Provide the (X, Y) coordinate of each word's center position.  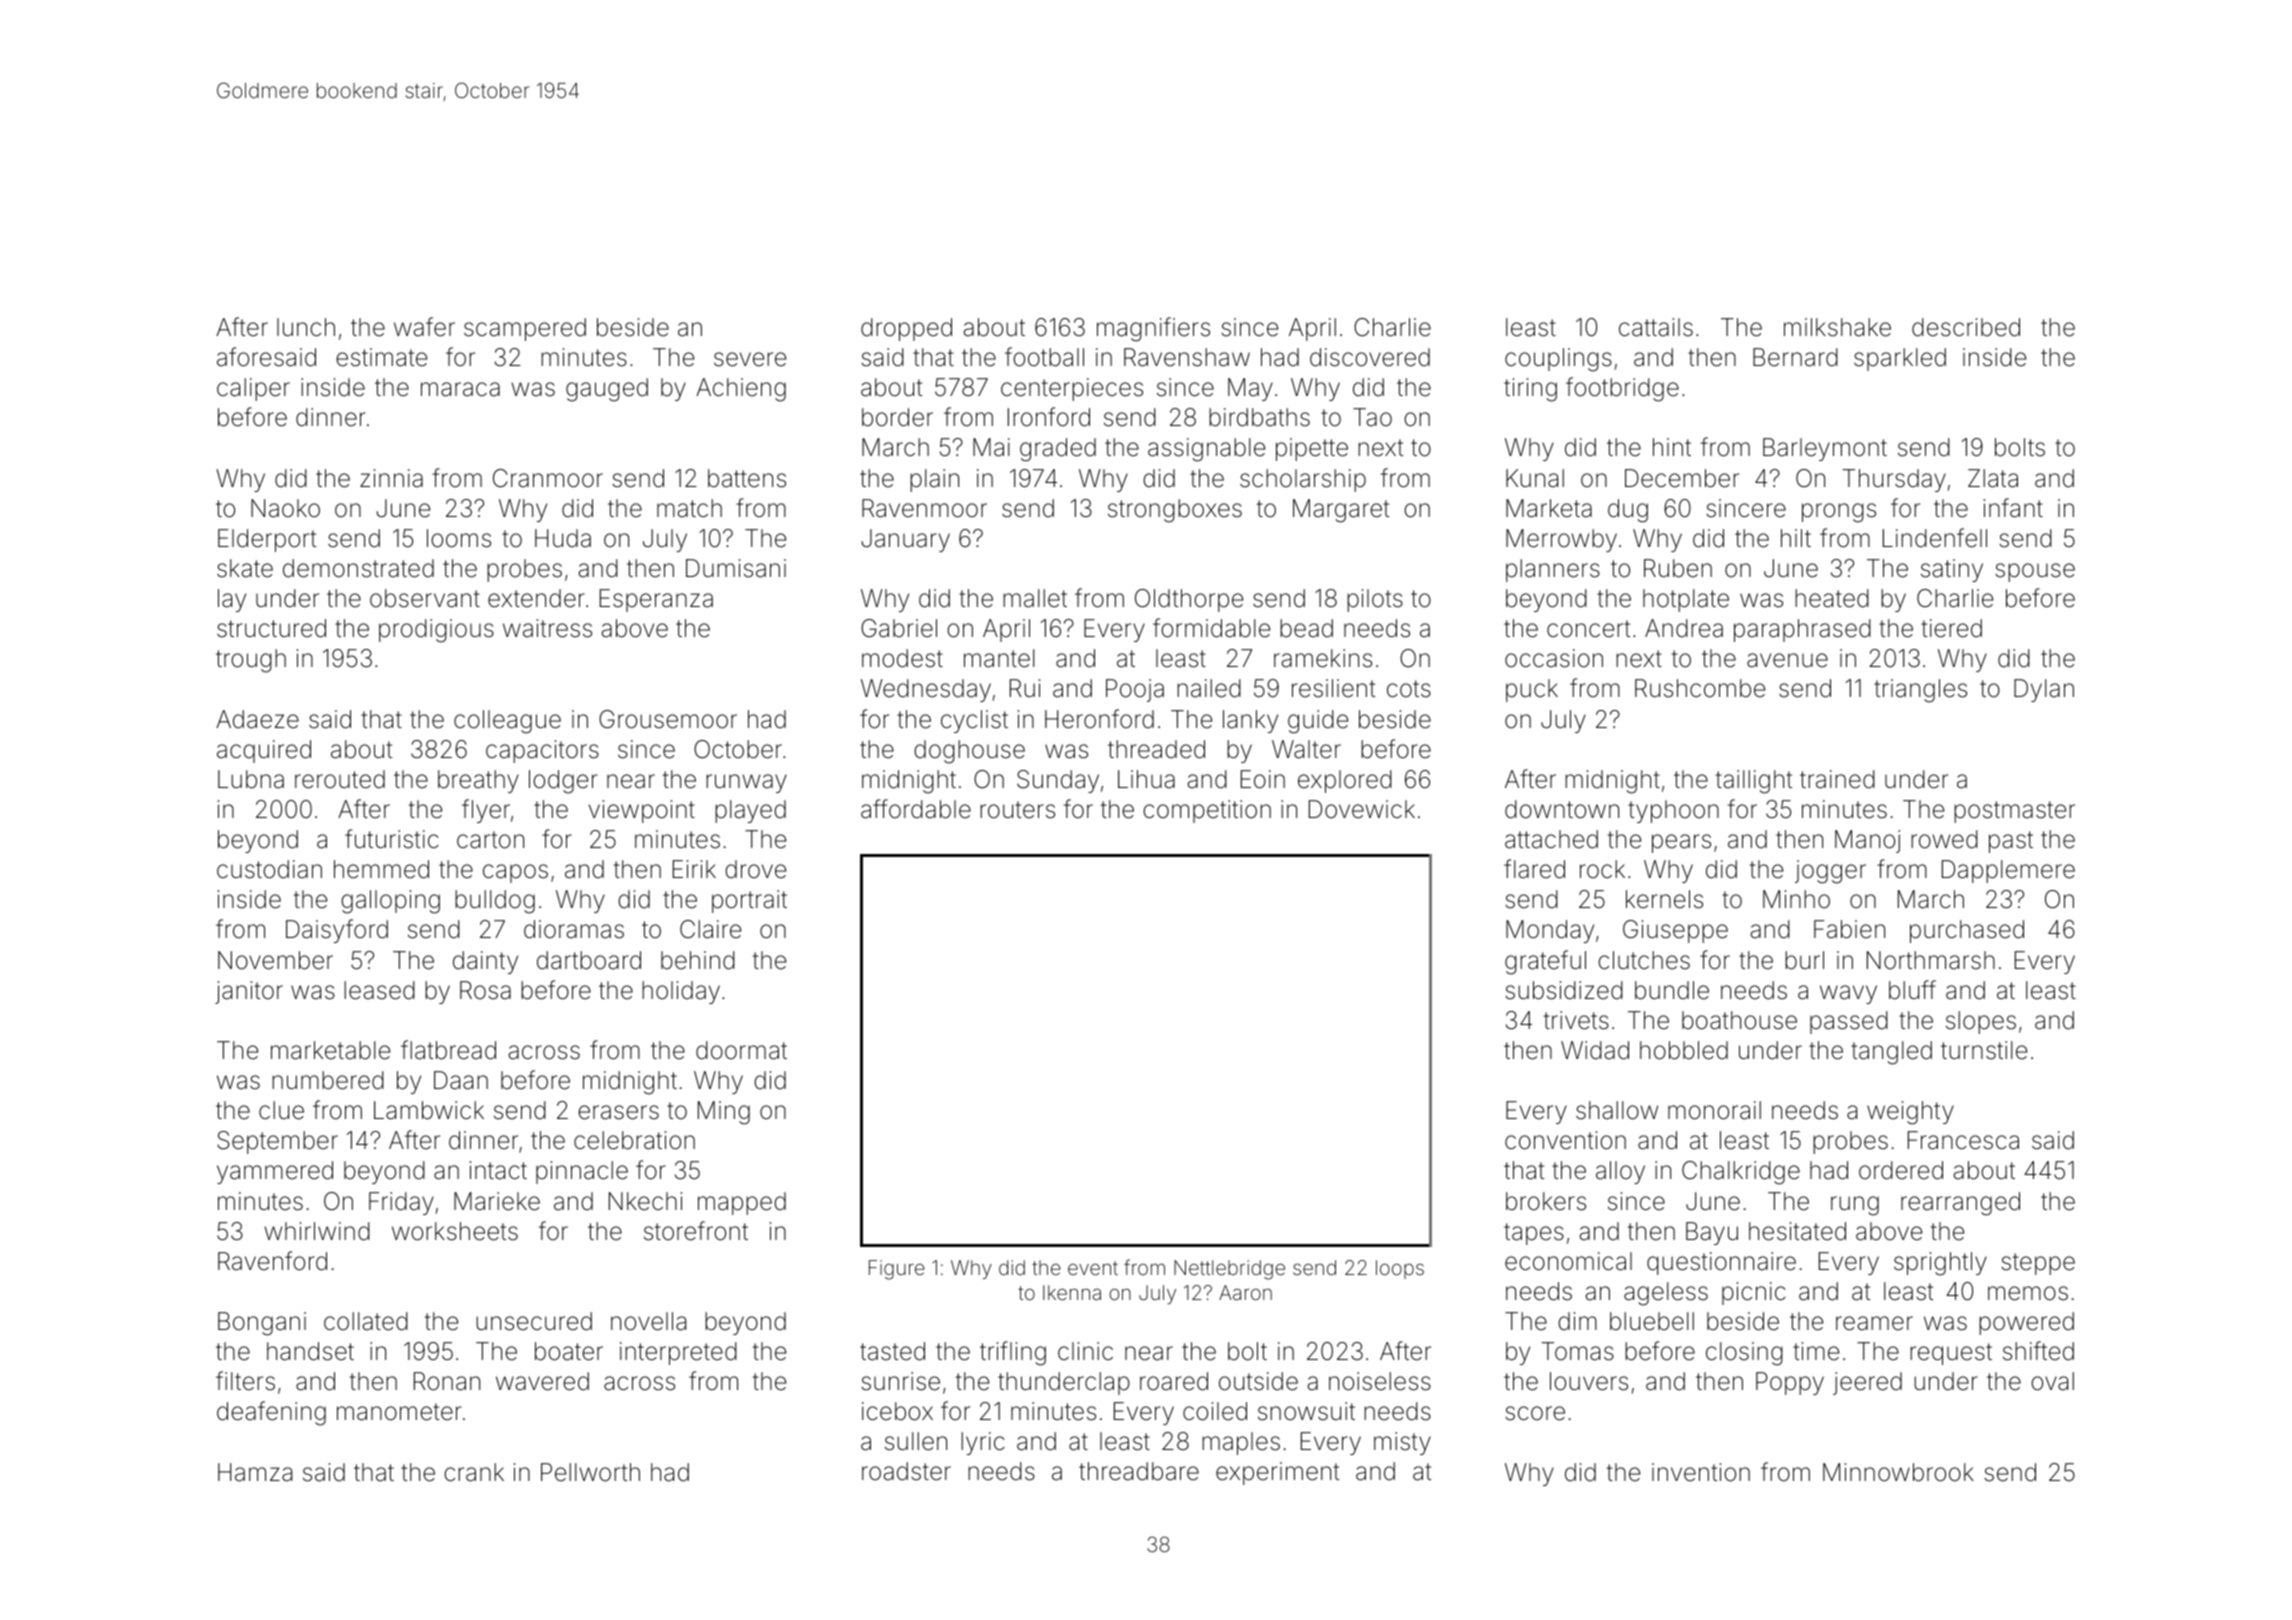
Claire (710, 929)
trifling (1013, 1353)
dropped (906, 329)
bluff (1912, 990)
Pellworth (590, 1472)
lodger (563, 782)
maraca (460, 389)
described (1966, 327)
